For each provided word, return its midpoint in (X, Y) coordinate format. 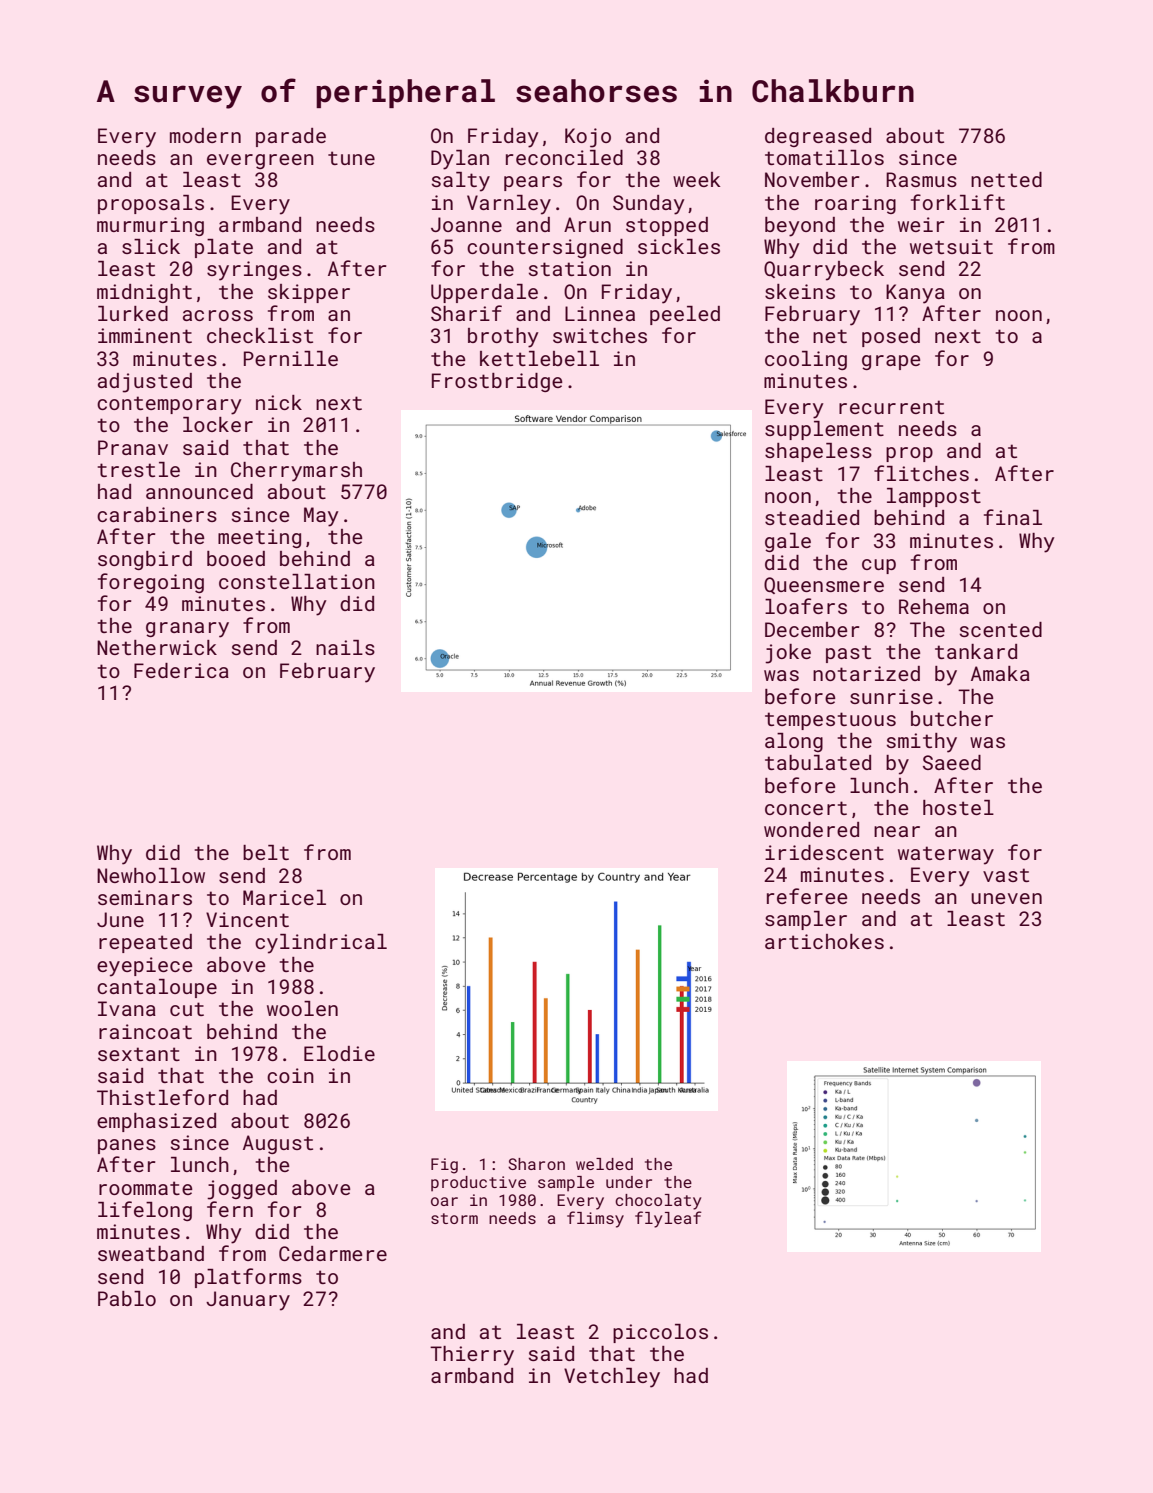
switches (600, 335)
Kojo (588, 138)
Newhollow (151, 875)
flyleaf (668, 1219)
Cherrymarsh (296, 472)
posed (891, 337)
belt (266, 852)
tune (351, 158)
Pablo (127, 1298)
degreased (818, 137)
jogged (242, 1190)
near (897, 831)
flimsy (595, 1219)
